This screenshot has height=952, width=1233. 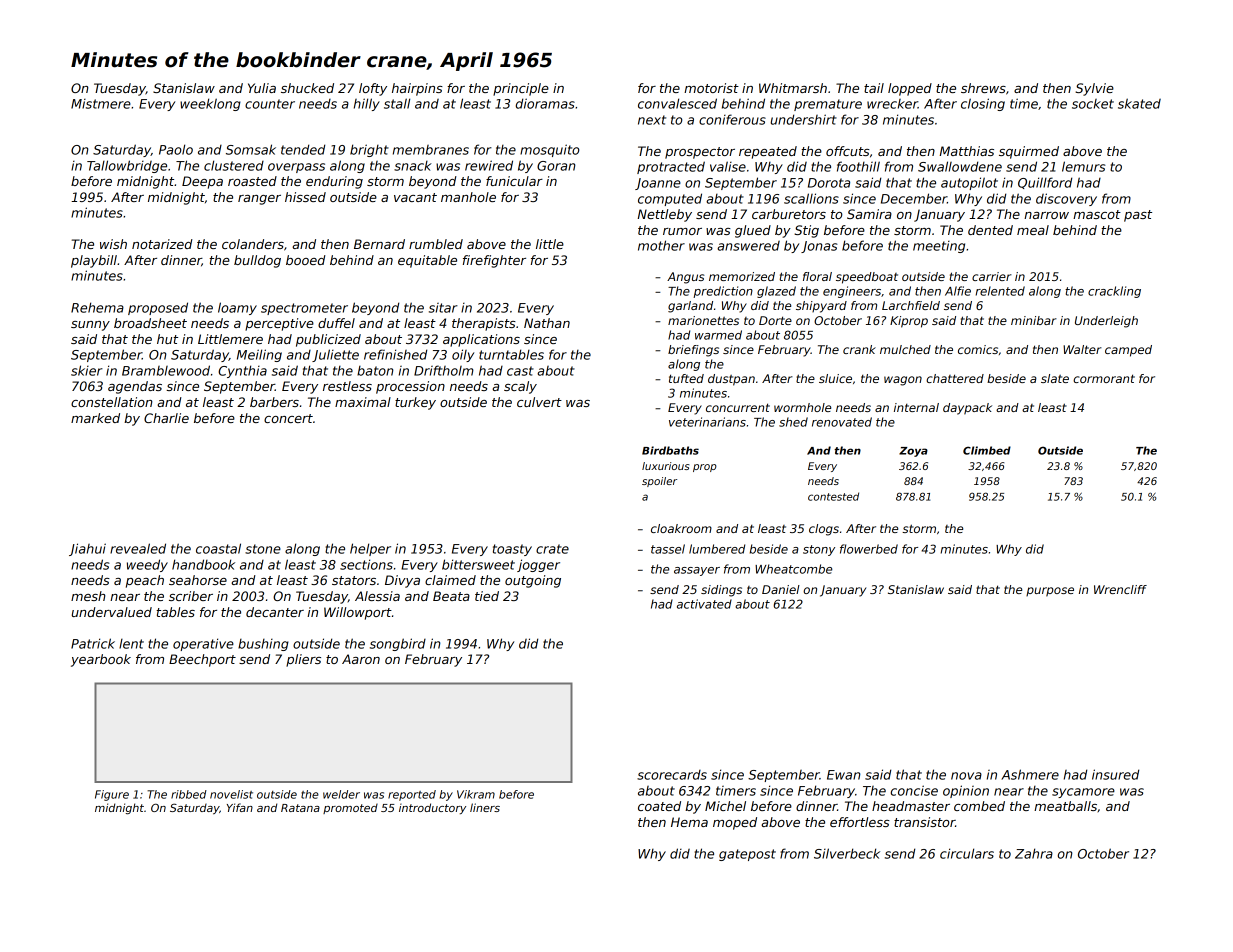 I want to click on Alessia, so click(x=377, y=596).
